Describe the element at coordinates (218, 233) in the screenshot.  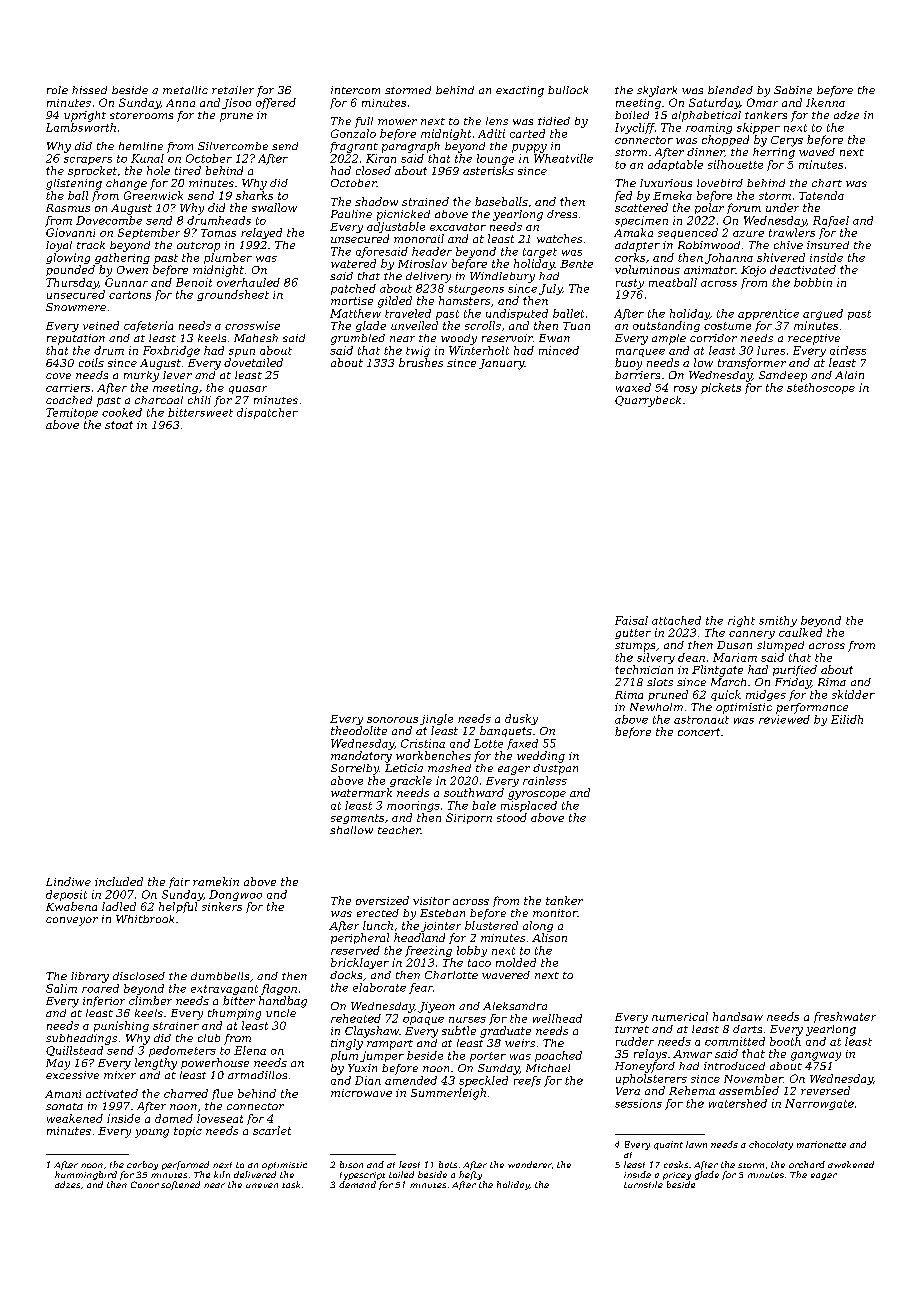
I see `Tomas` at that location.
